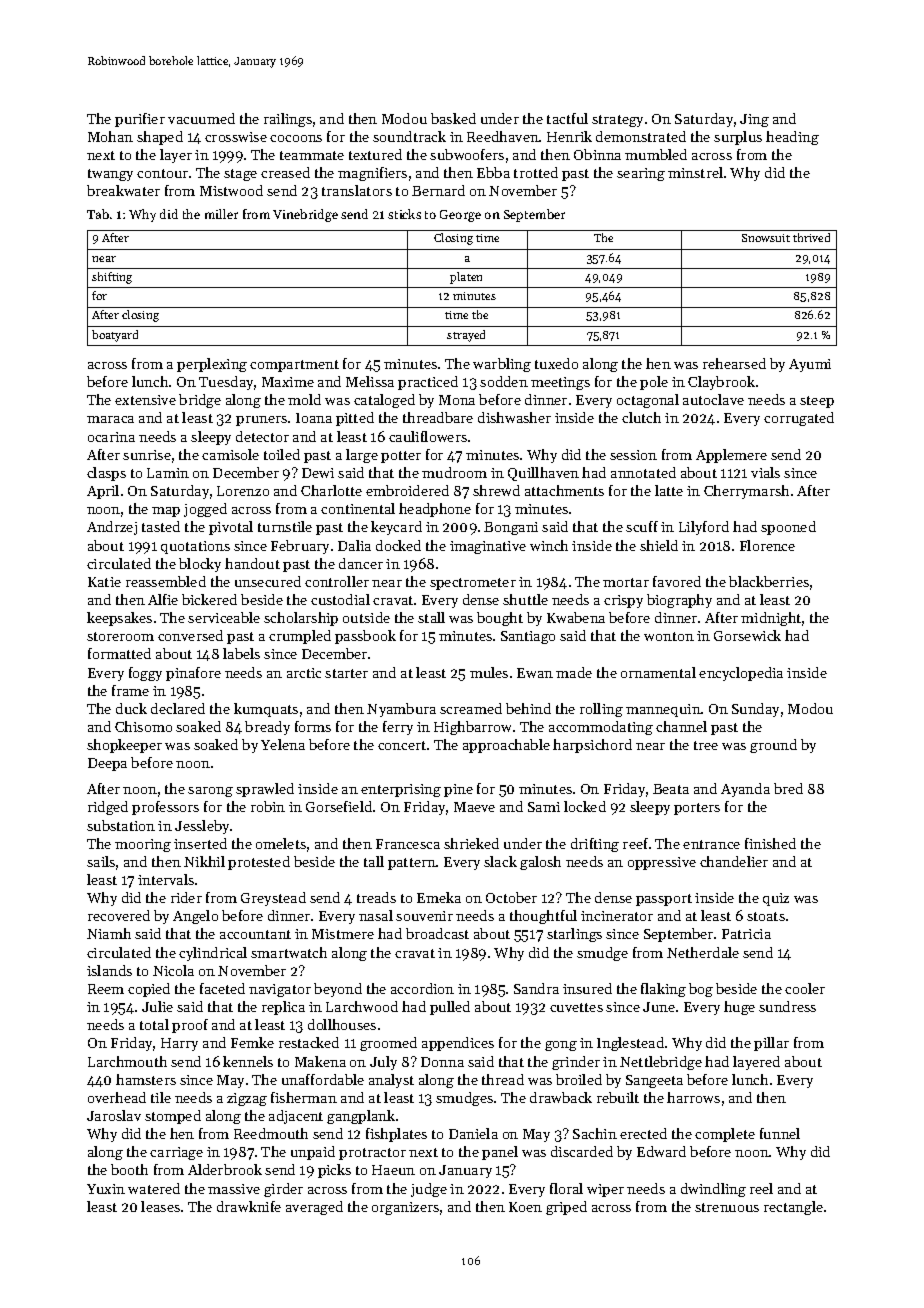 This document has height=1308, width=924. I want to click on mannequin, so click(663, 710).
